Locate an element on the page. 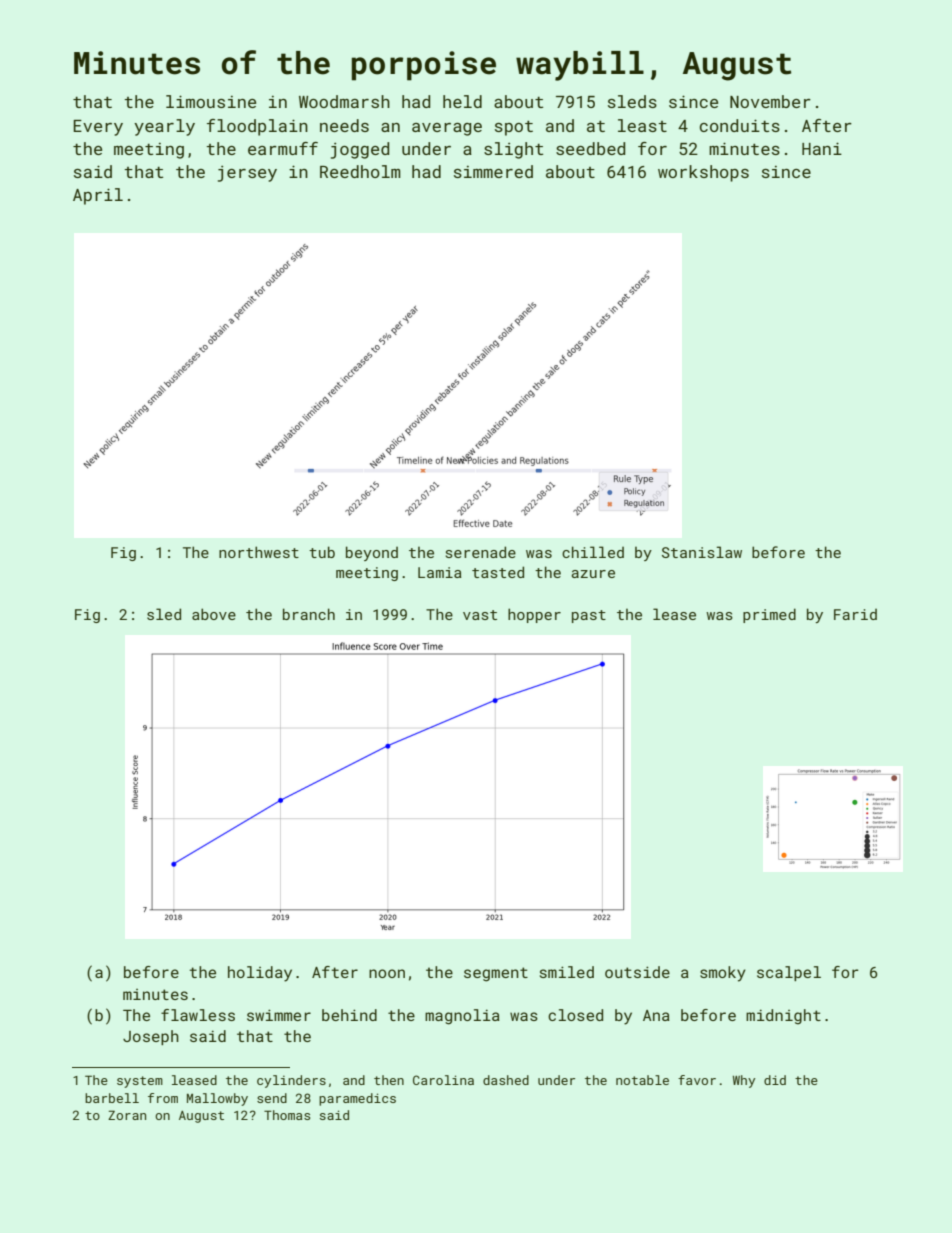  paramedics is located at coordinates (357, 1099).
